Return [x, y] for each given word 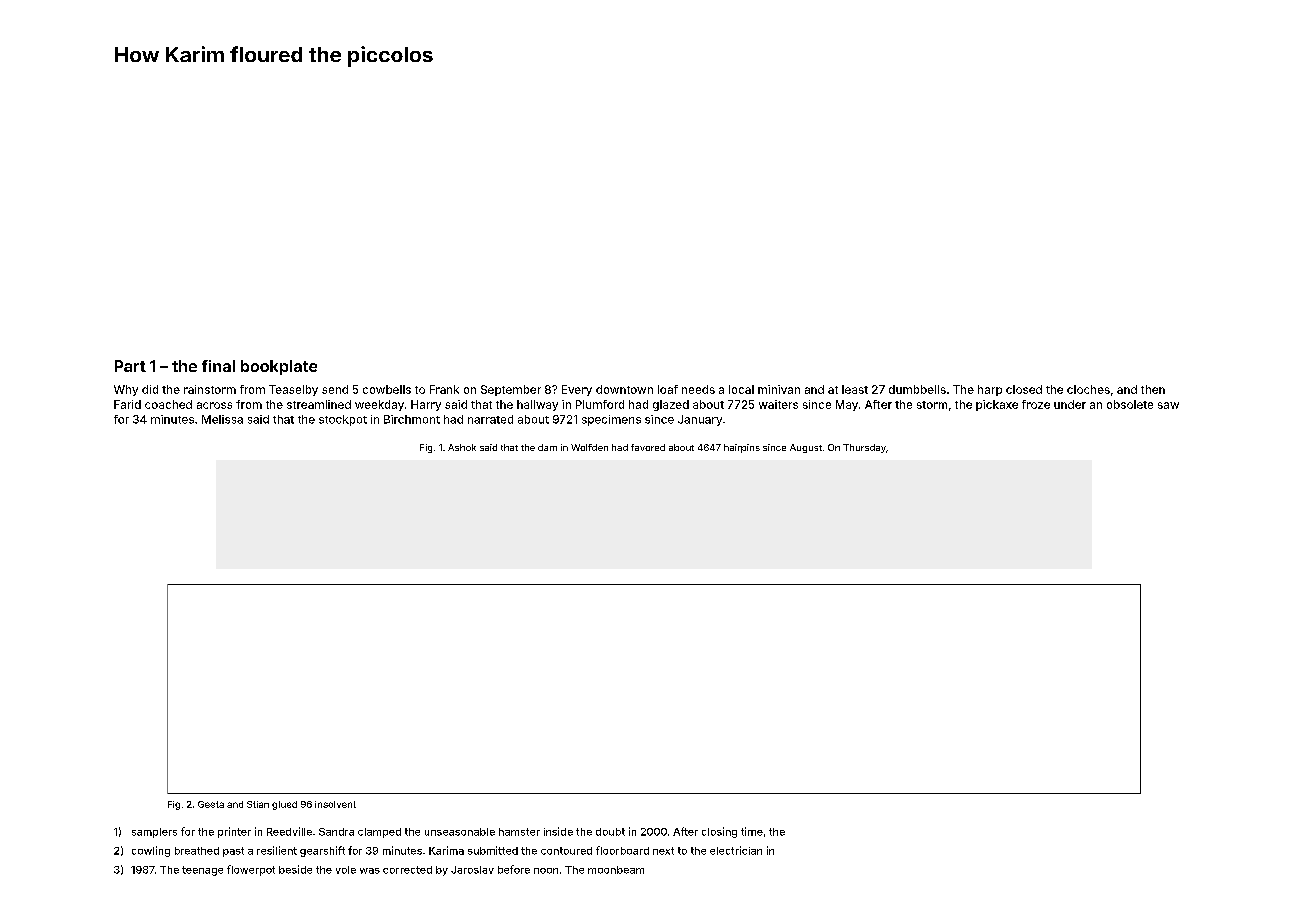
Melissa [222, 419]
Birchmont [412, 419]
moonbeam [616, 870]
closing [719, 832]
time [752, 831]
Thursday [864, 448]
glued [284, 805]
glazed [671, 405]
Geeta [211, 804]
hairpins [742, 448]
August [806, 448]
